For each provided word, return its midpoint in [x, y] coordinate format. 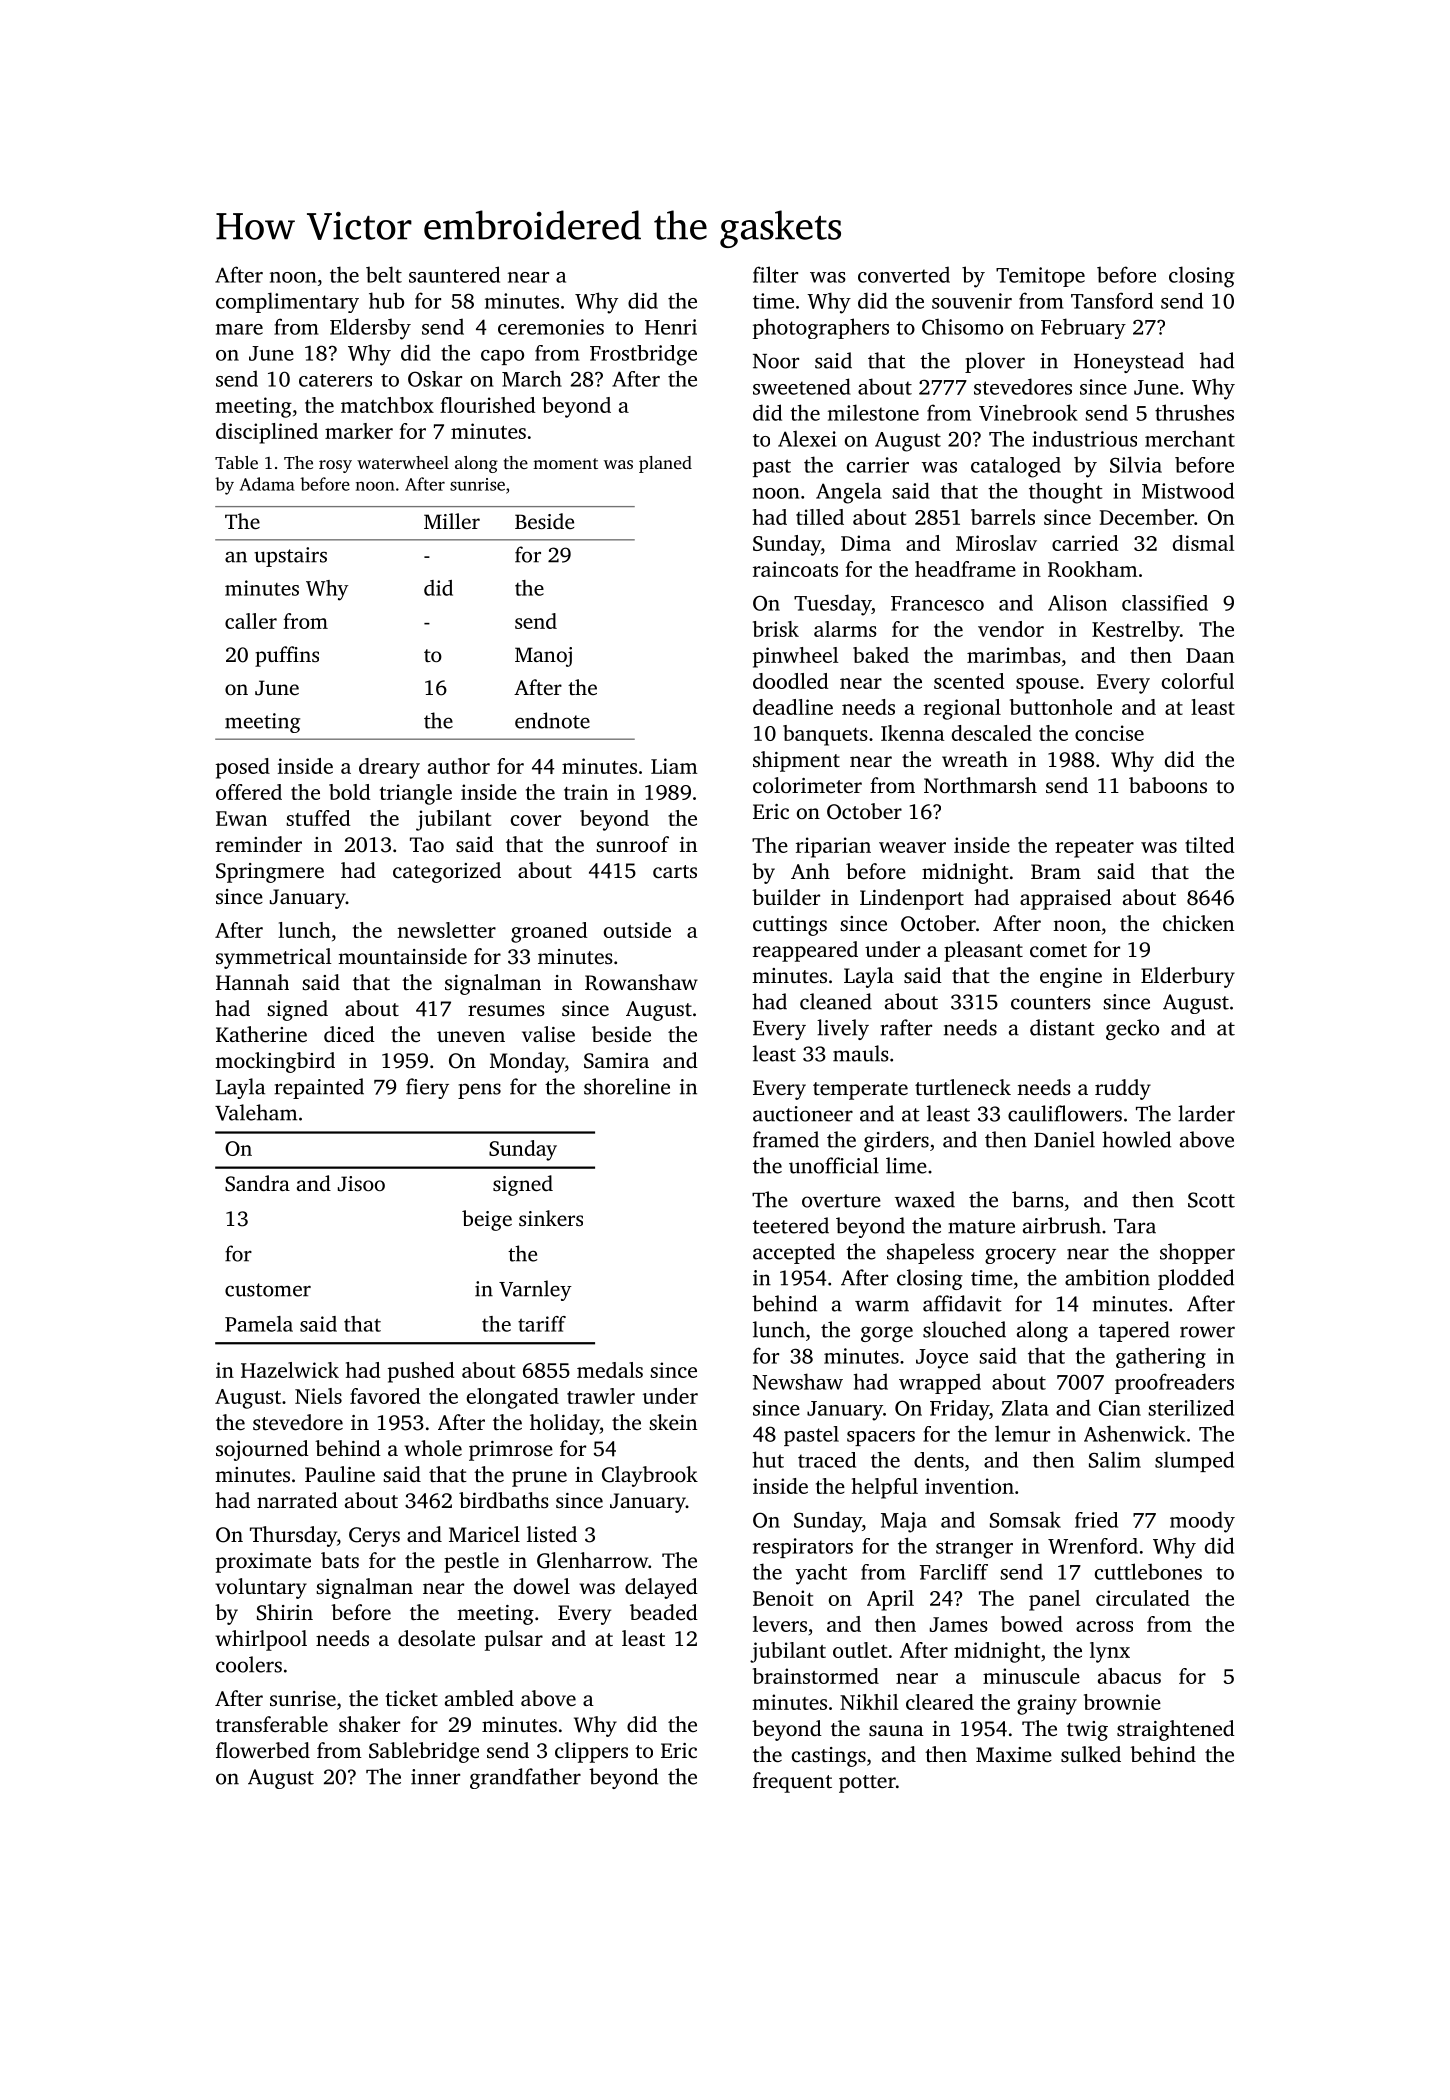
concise [1109, 733]
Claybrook [650, 1476]
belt [384, 274]
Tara [1135, 1226]
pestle [471, 1562]
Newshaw [798, 1381]
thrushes [1194, 412]
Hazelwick [290, 1370]
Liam [674, 766]
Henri [671, 327]
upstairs [290, 557]
